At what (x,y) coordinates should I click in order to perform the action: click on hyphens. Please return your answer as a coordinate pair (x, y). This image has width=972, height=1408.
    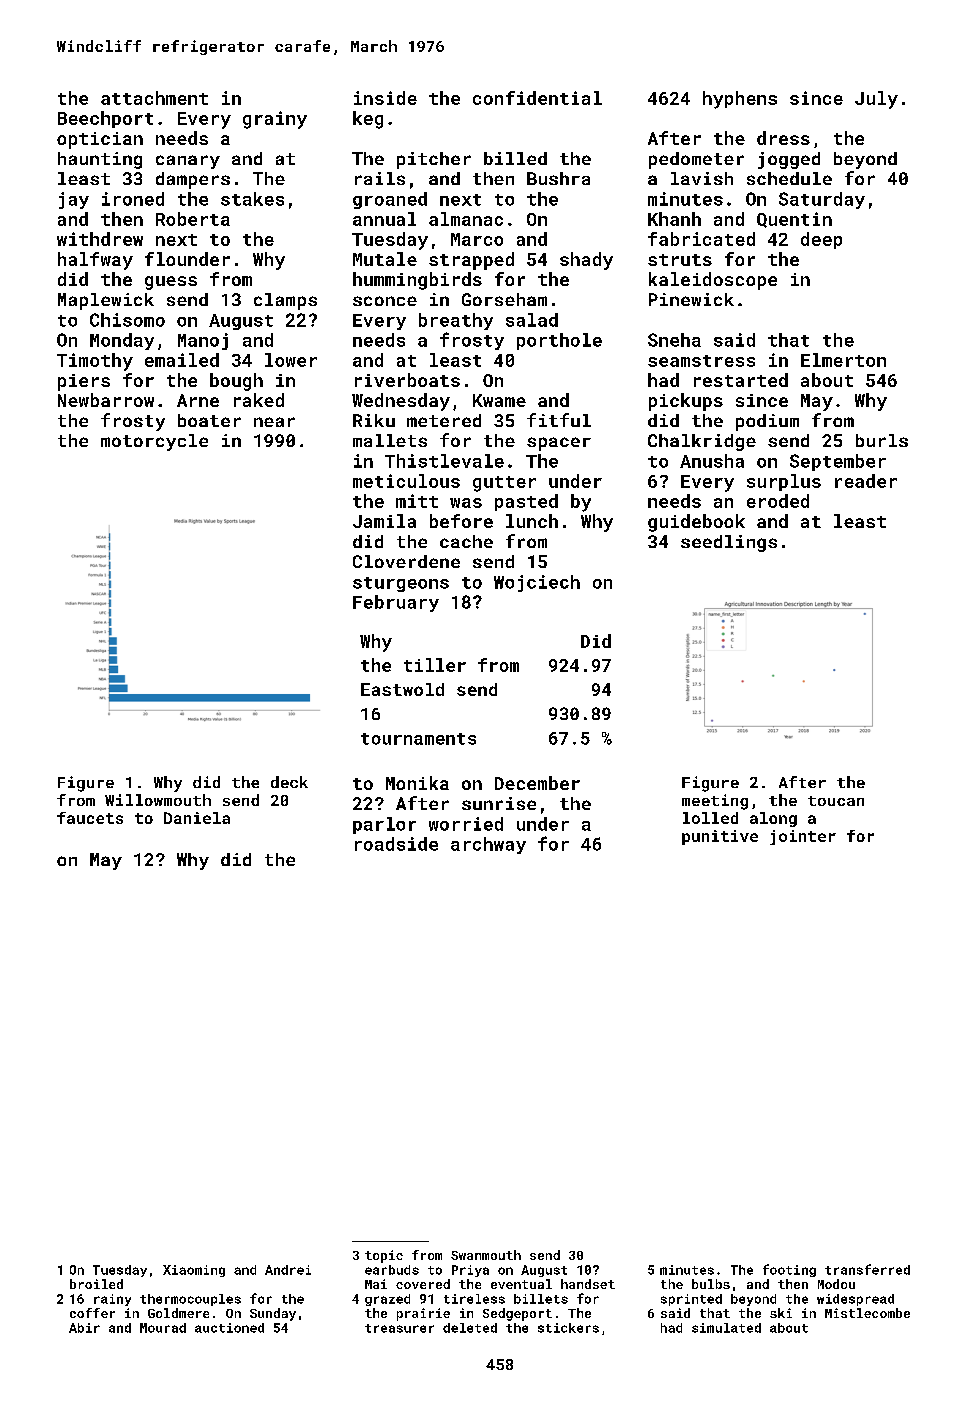
    Looking at the image, I should click on (740, 100).
